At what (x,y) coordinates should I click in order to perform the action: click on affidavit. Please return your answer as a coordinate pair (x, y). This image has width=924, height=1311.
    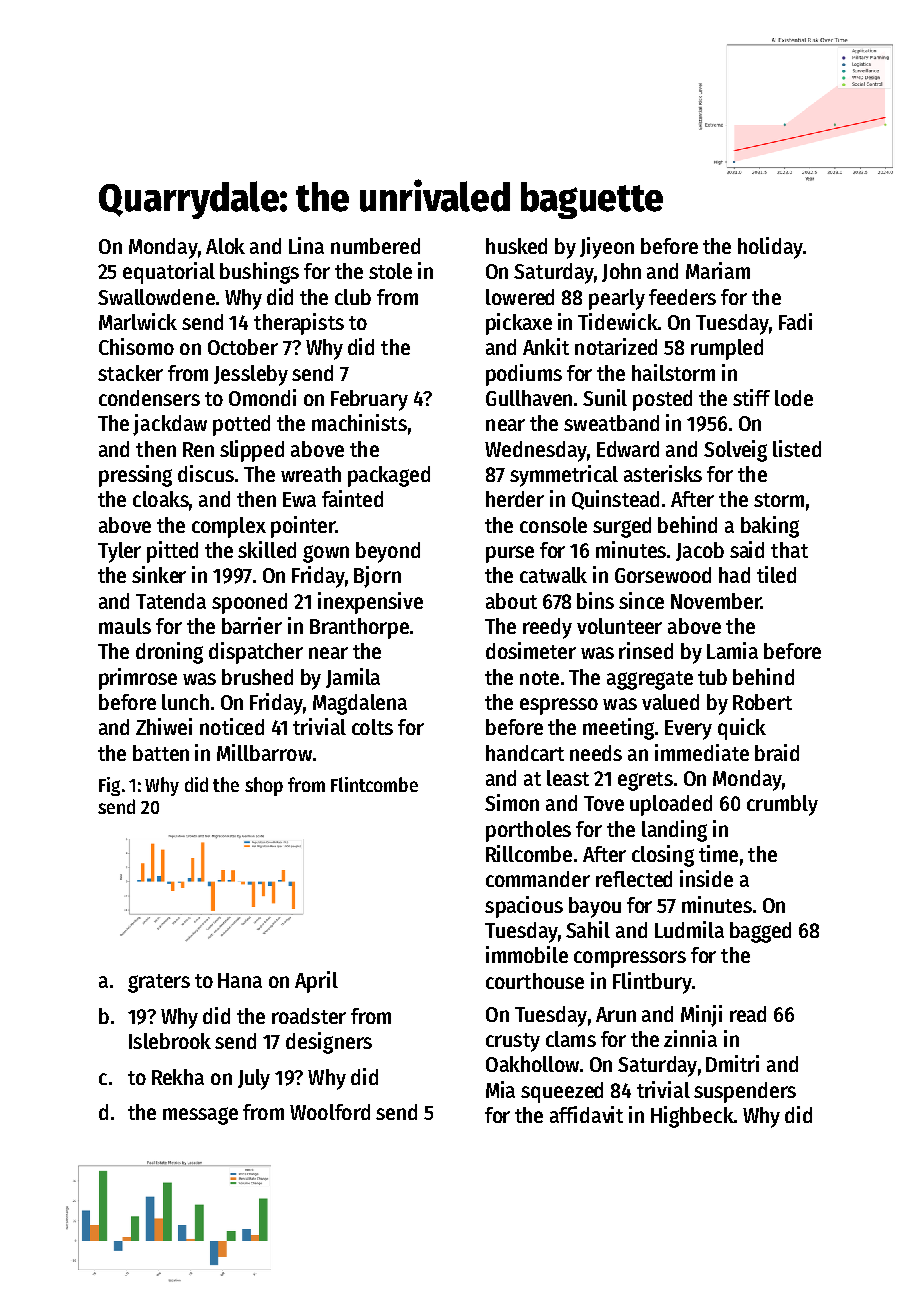
    Looking at the image, I should click on (586, 1114).
